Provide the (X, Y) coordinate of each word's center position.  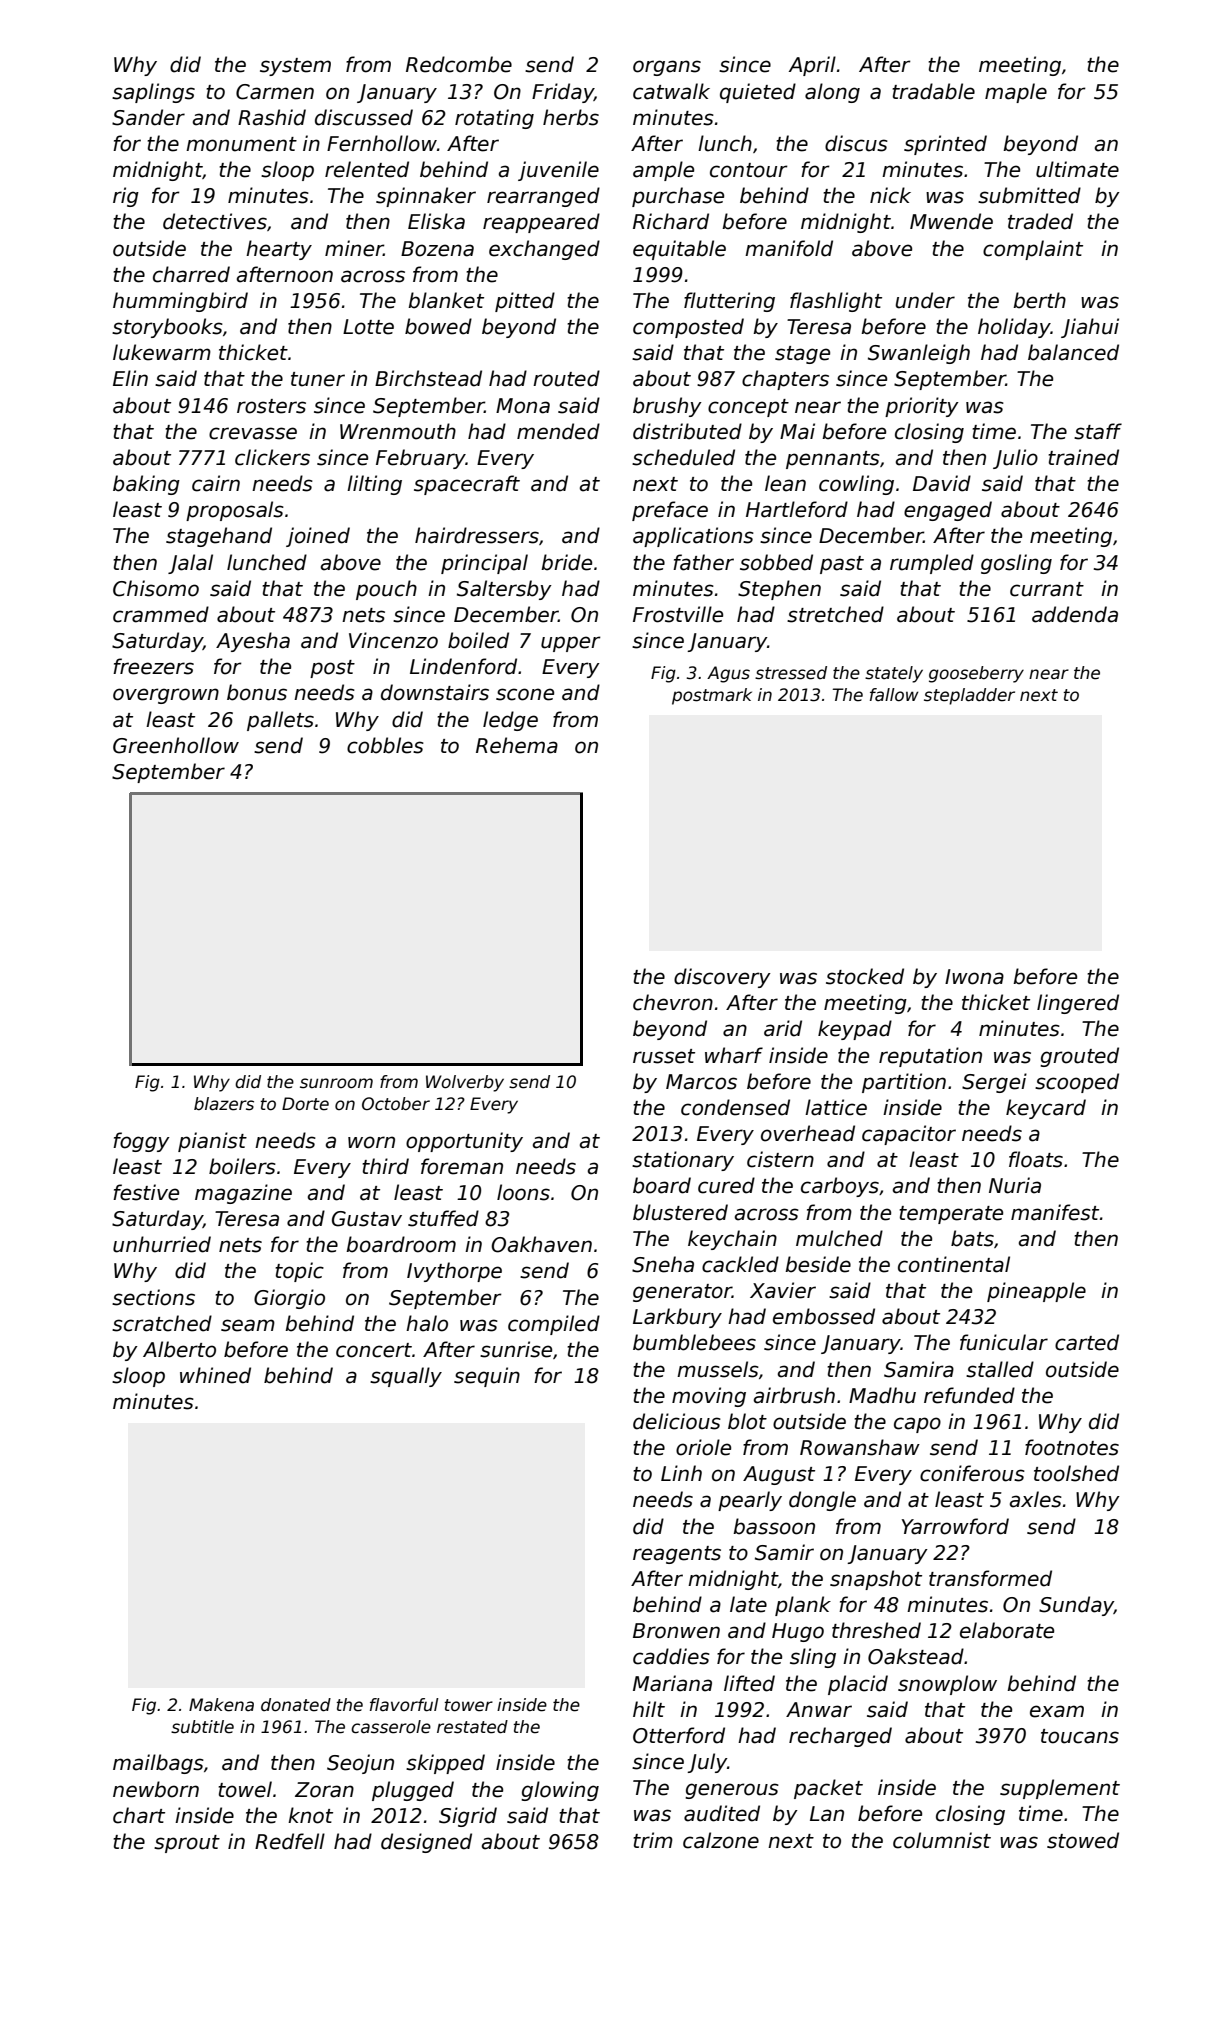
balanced (1073, 352)
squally (406, 1377)
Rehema (517, 745)
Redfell (290, 1841)
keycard (1046, 1109)
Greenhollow (176, 745)
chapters (785, 380)
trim (653, 1840)
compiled (554, 1325)
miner (354, 248)
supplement (1060, 1789)
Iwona (974, 977)
